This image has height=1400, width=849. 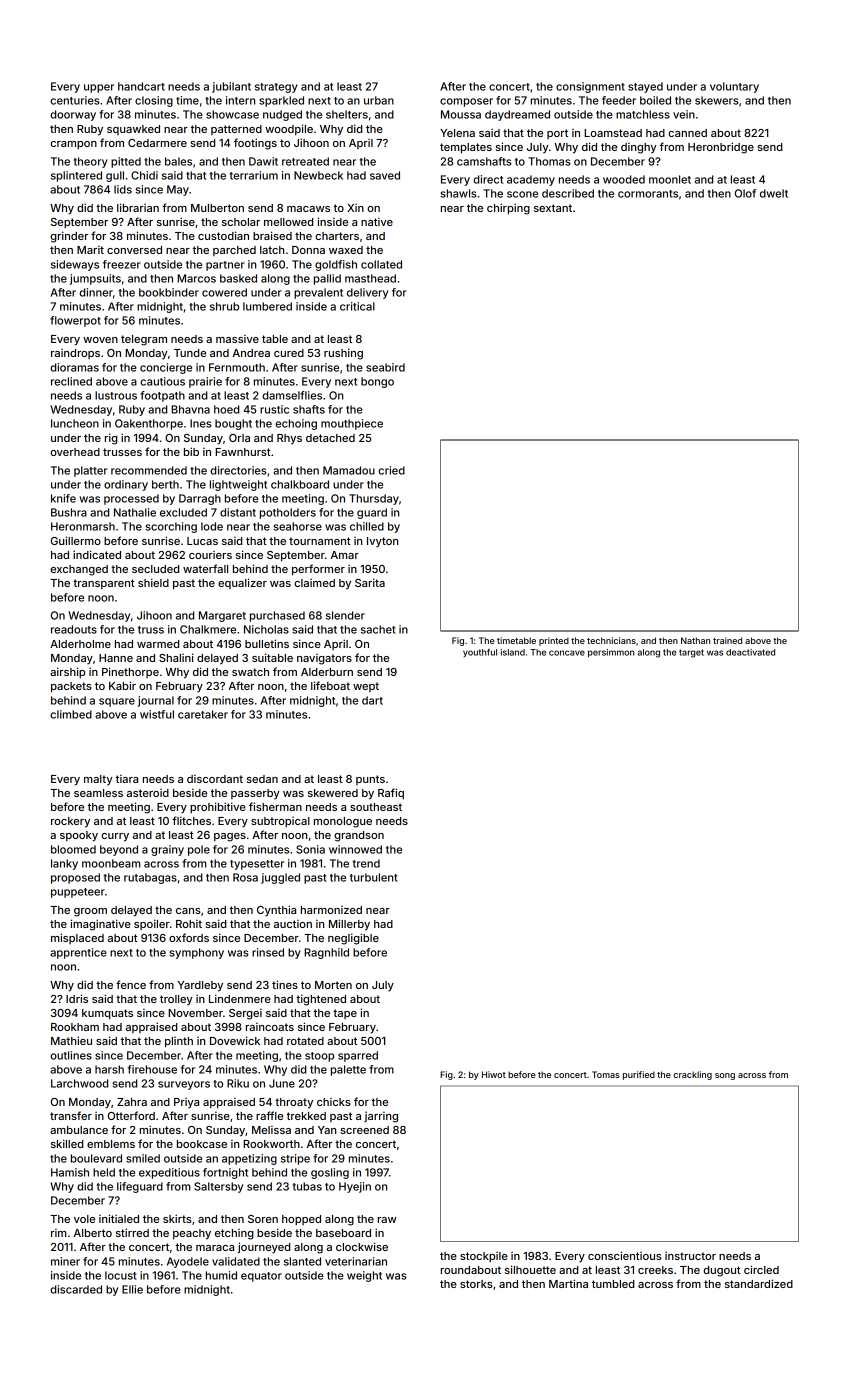 What do you see at coordinates (76, 1289) in the image?
I see `discarded` at bounding box center [76, 1289].
